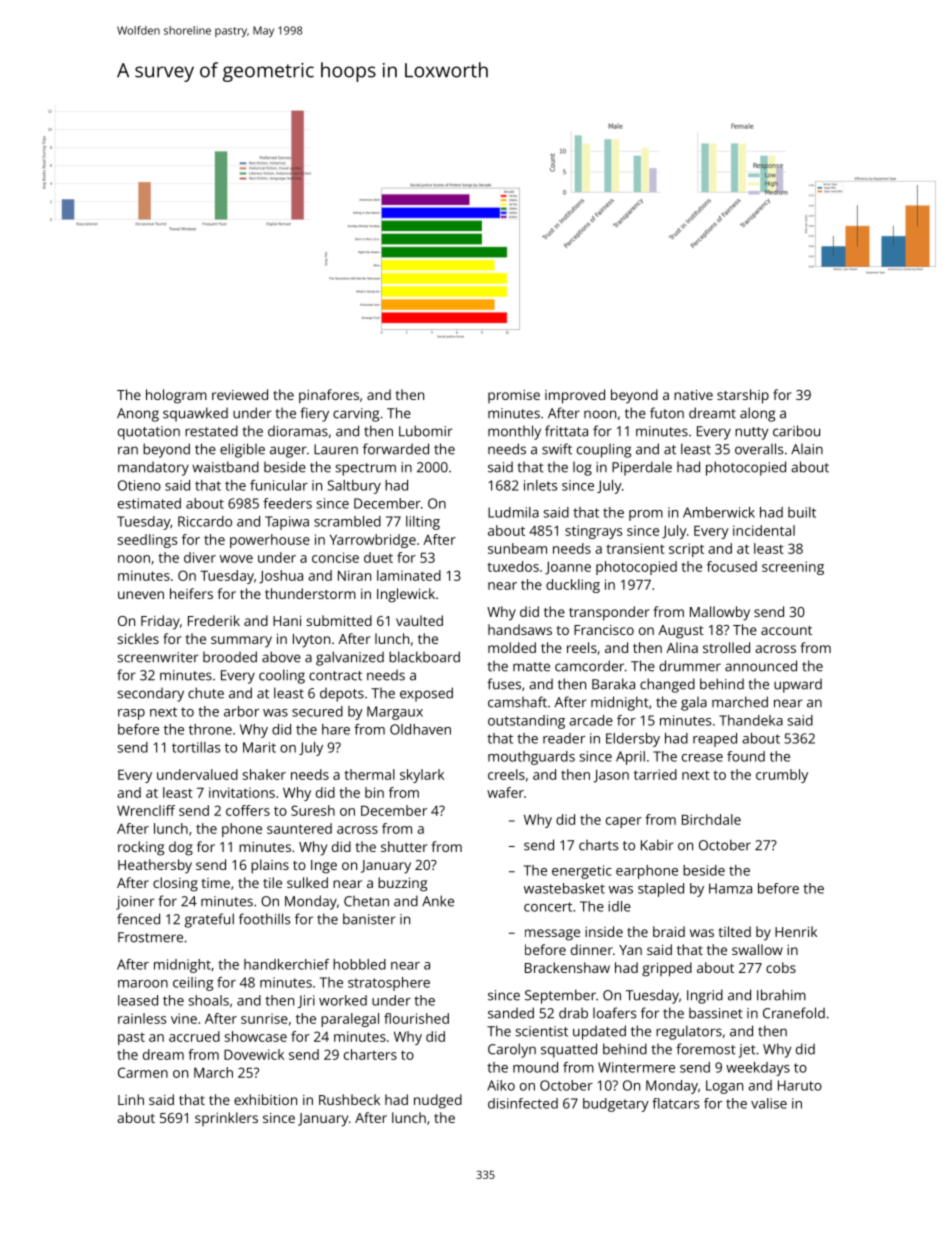 The height and width of the screenshot is (1233, 952). What do you see at coordinates (438, 1101) in the screenshot?
I see `nudged` at bounding box center [438, 1101].
